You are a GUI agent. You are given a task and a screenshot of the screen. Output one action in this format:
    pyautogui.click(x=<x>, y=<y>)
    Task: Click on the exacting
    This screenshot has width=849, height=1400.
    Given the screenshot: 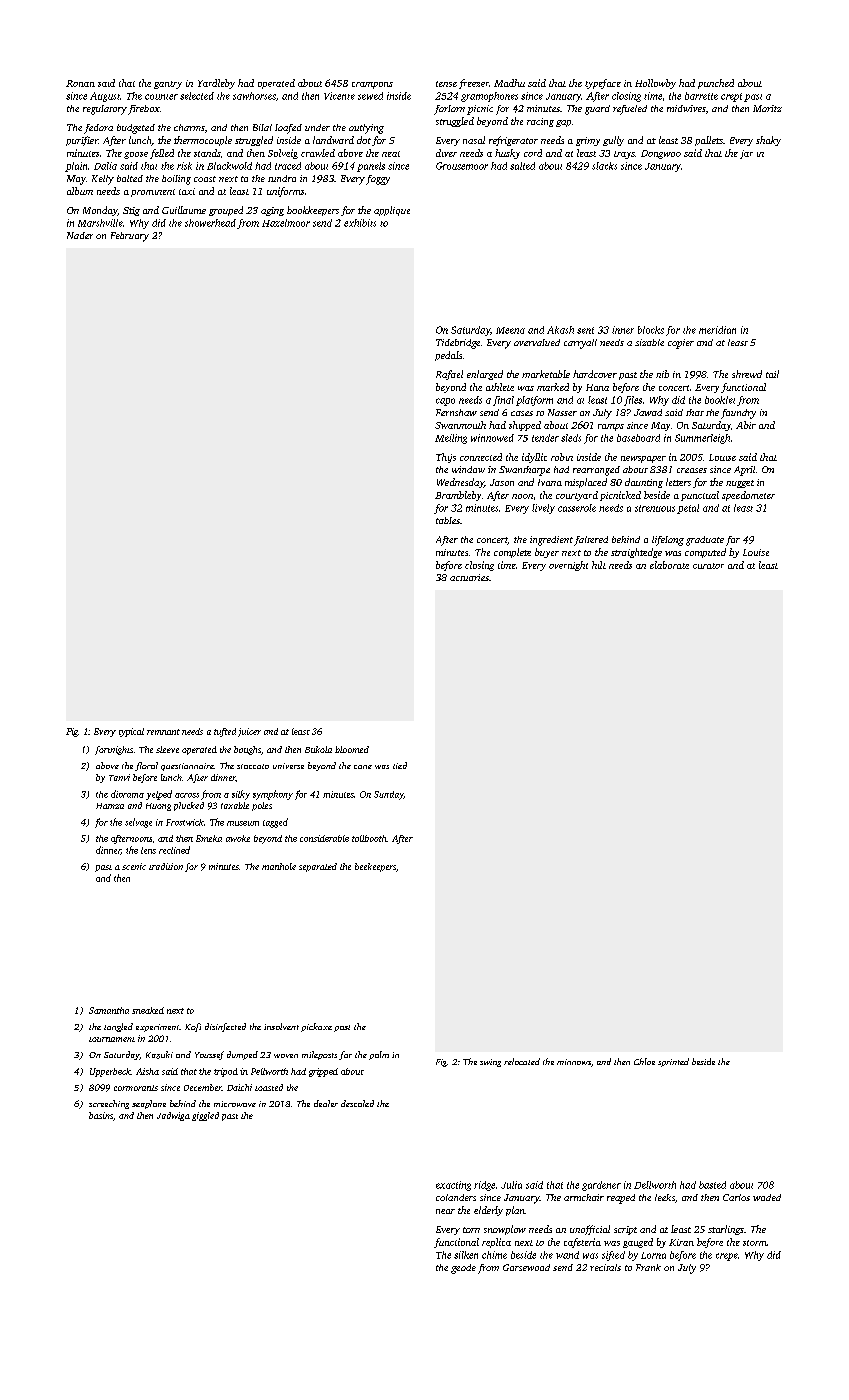 What is the action you would take?
    pyautogui.click(x=453, y=1186)
